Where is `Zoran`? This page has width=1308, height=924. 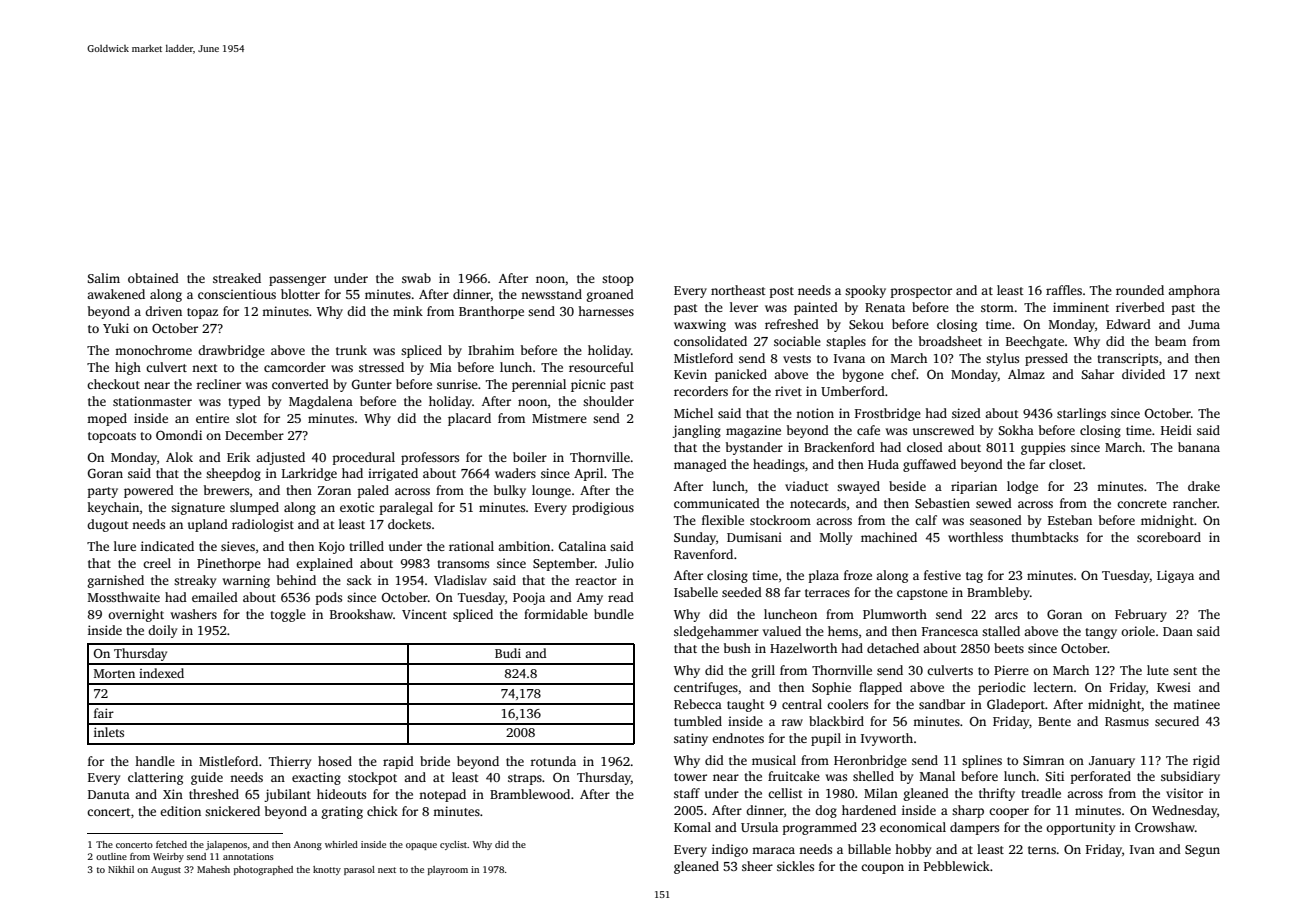
Zoran is located at coordinates (334, 490).
